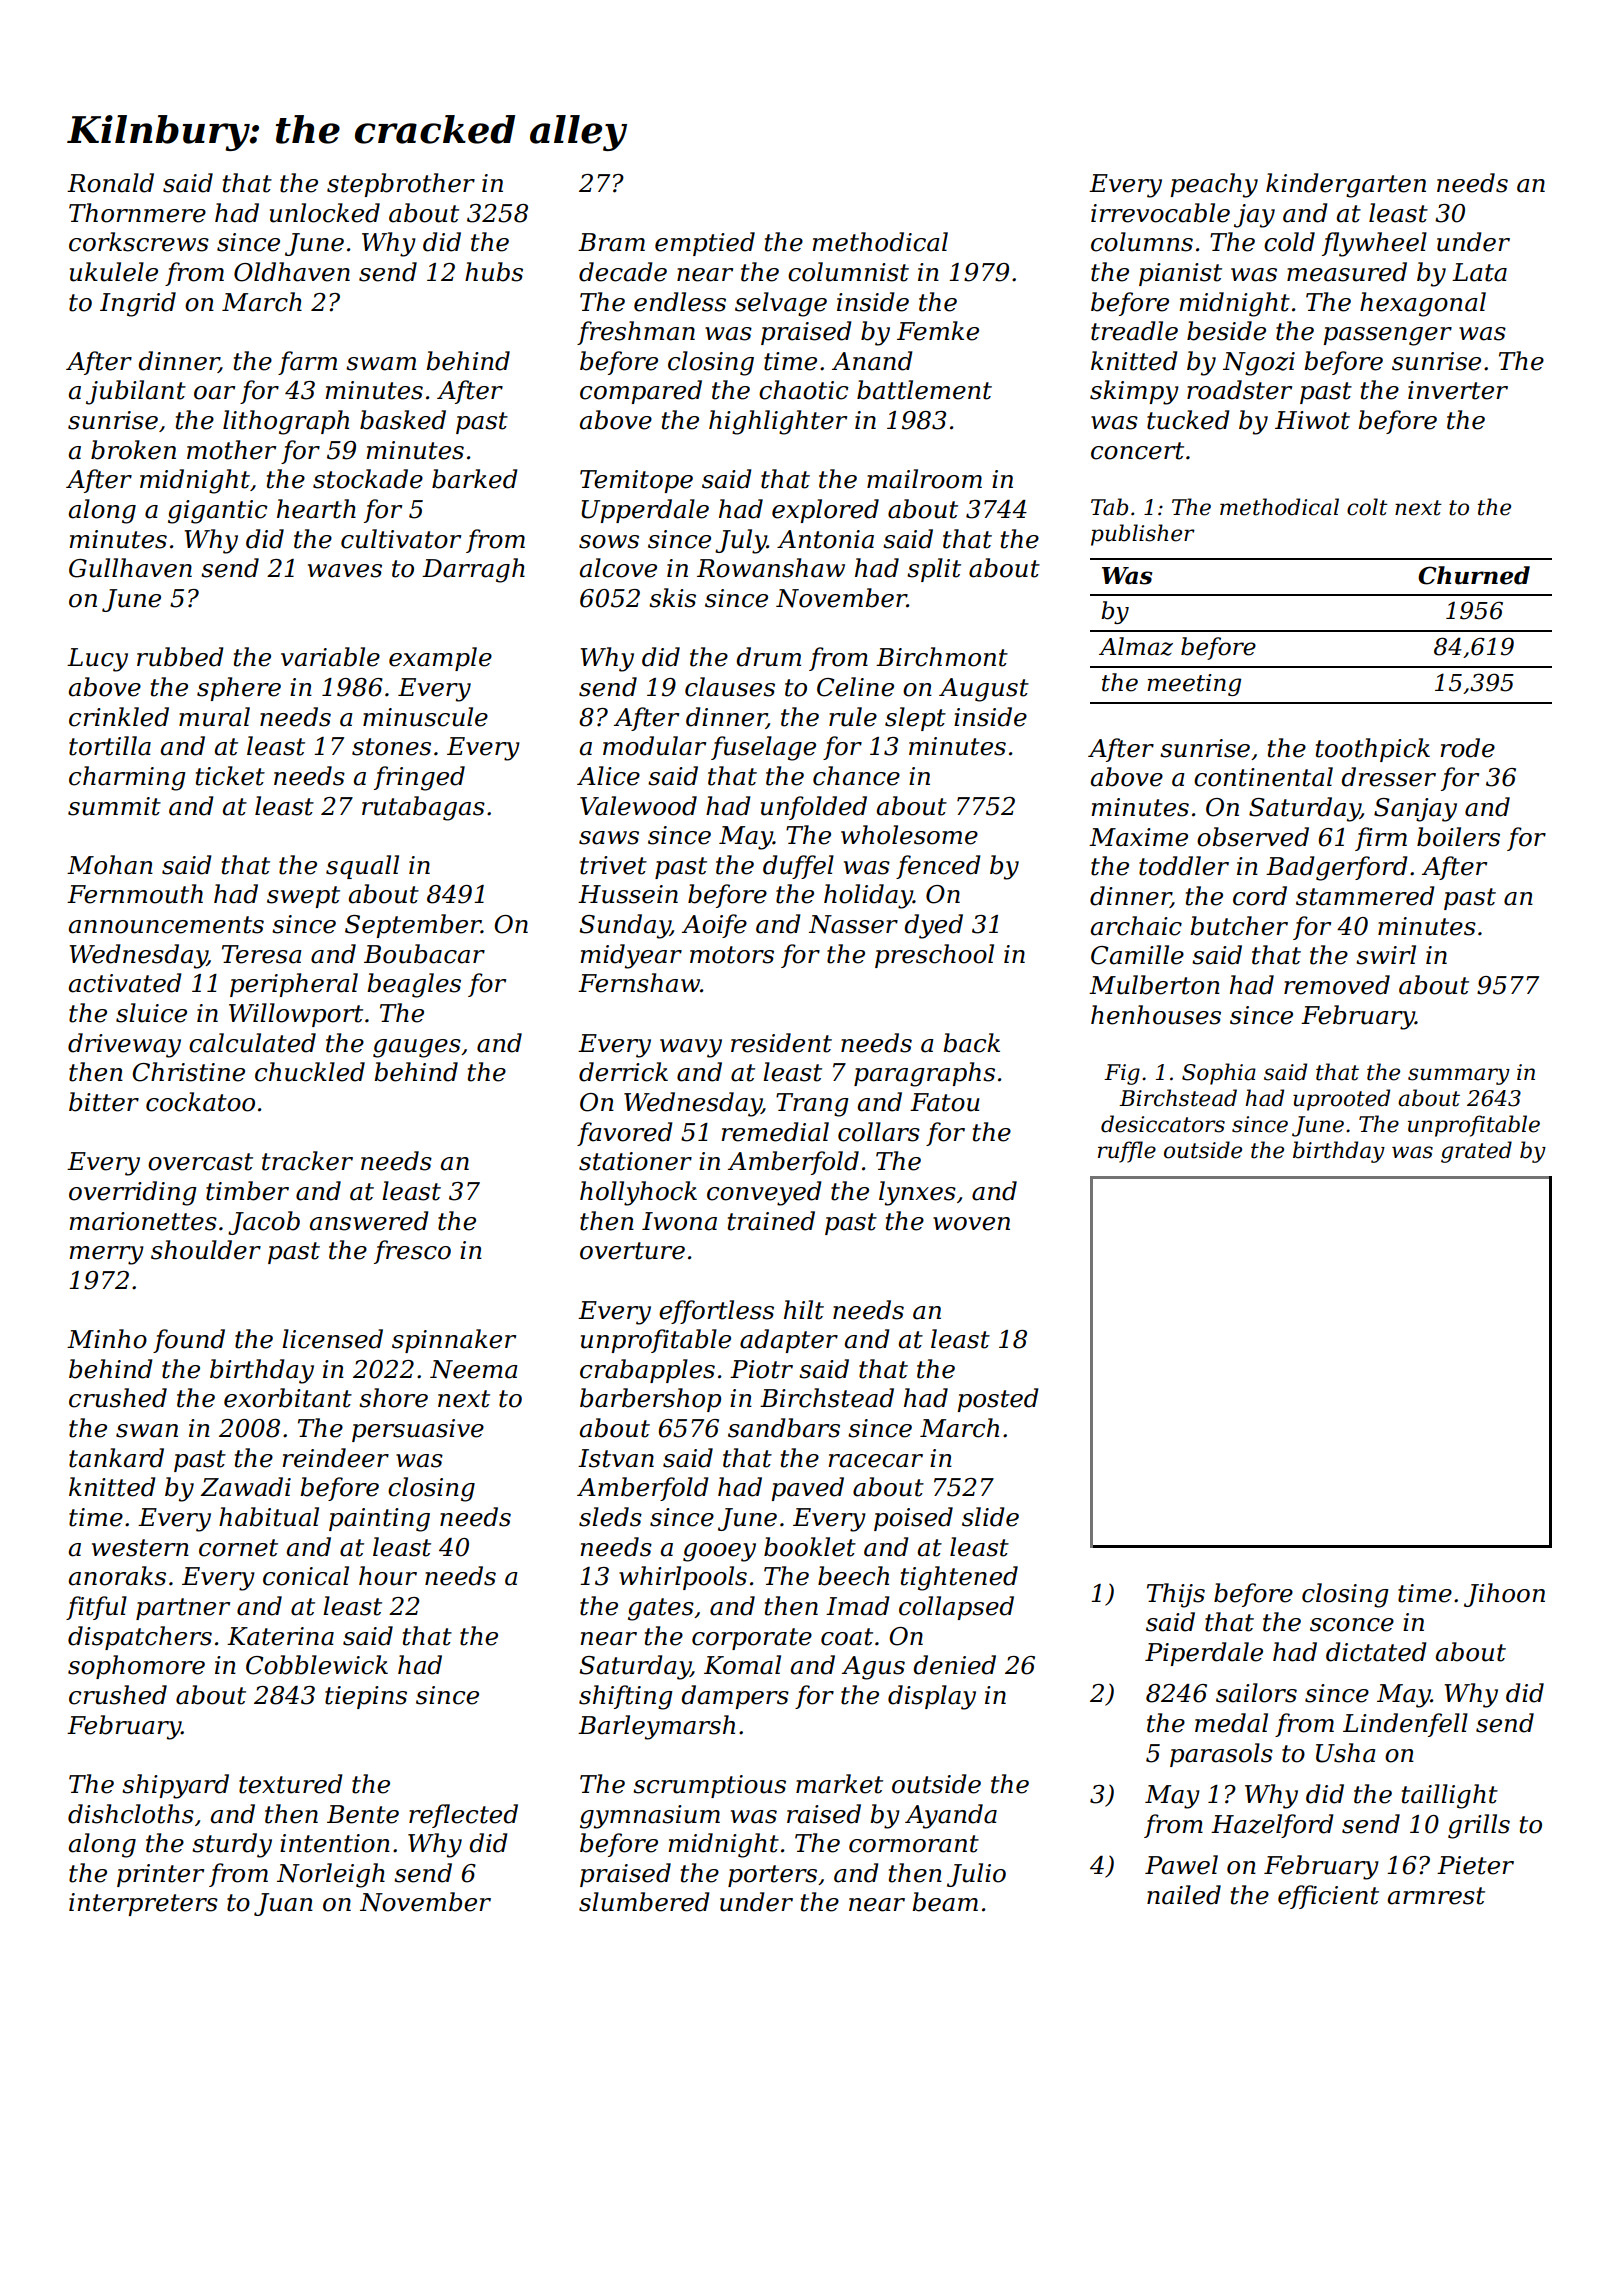  Describe the element at coordinates (143, 1904) in the document. I see `interpreters` at that location.
